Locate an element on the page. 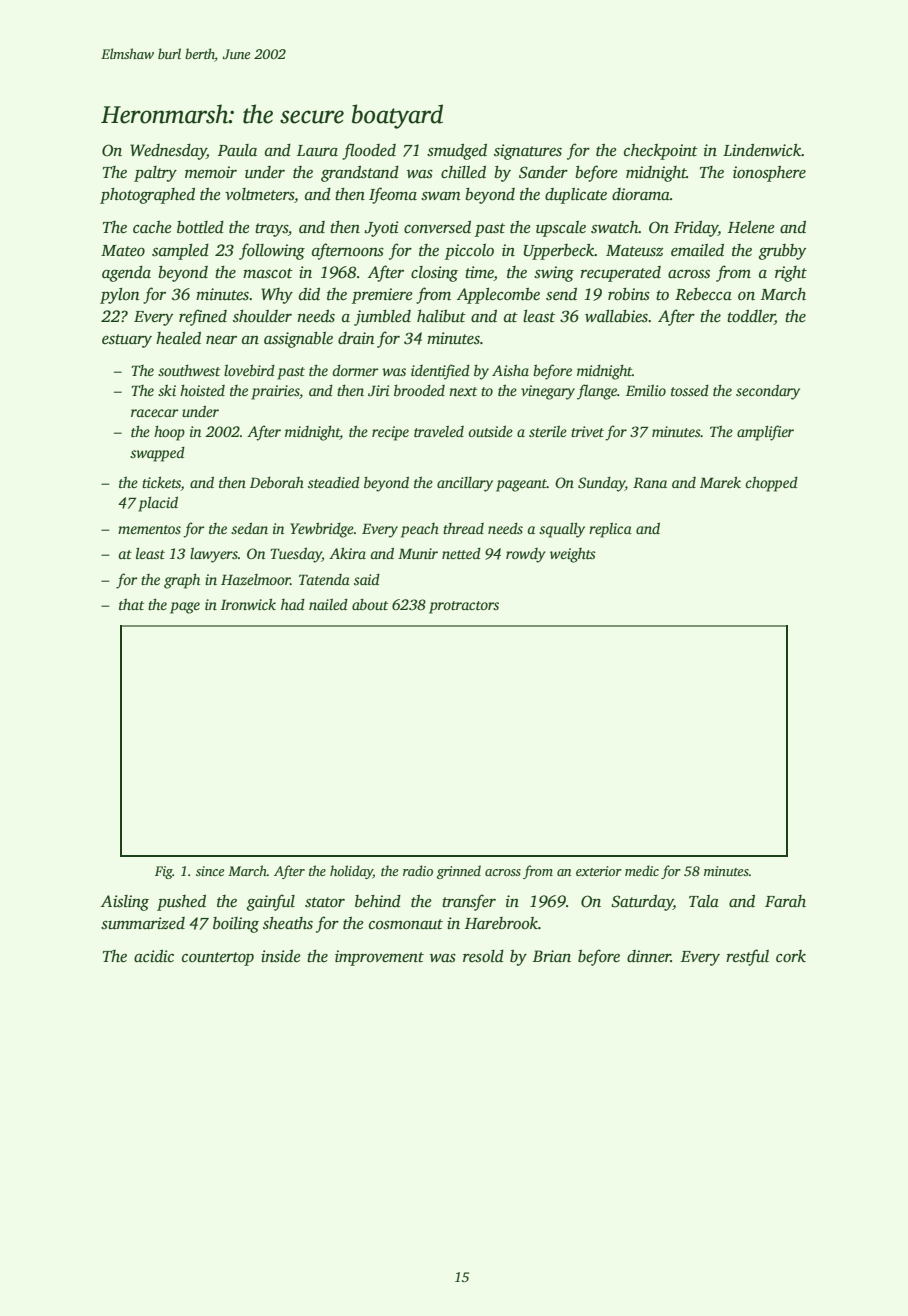 This page has width=908, height=1316. grinned is located at coordinates (459, 872).
